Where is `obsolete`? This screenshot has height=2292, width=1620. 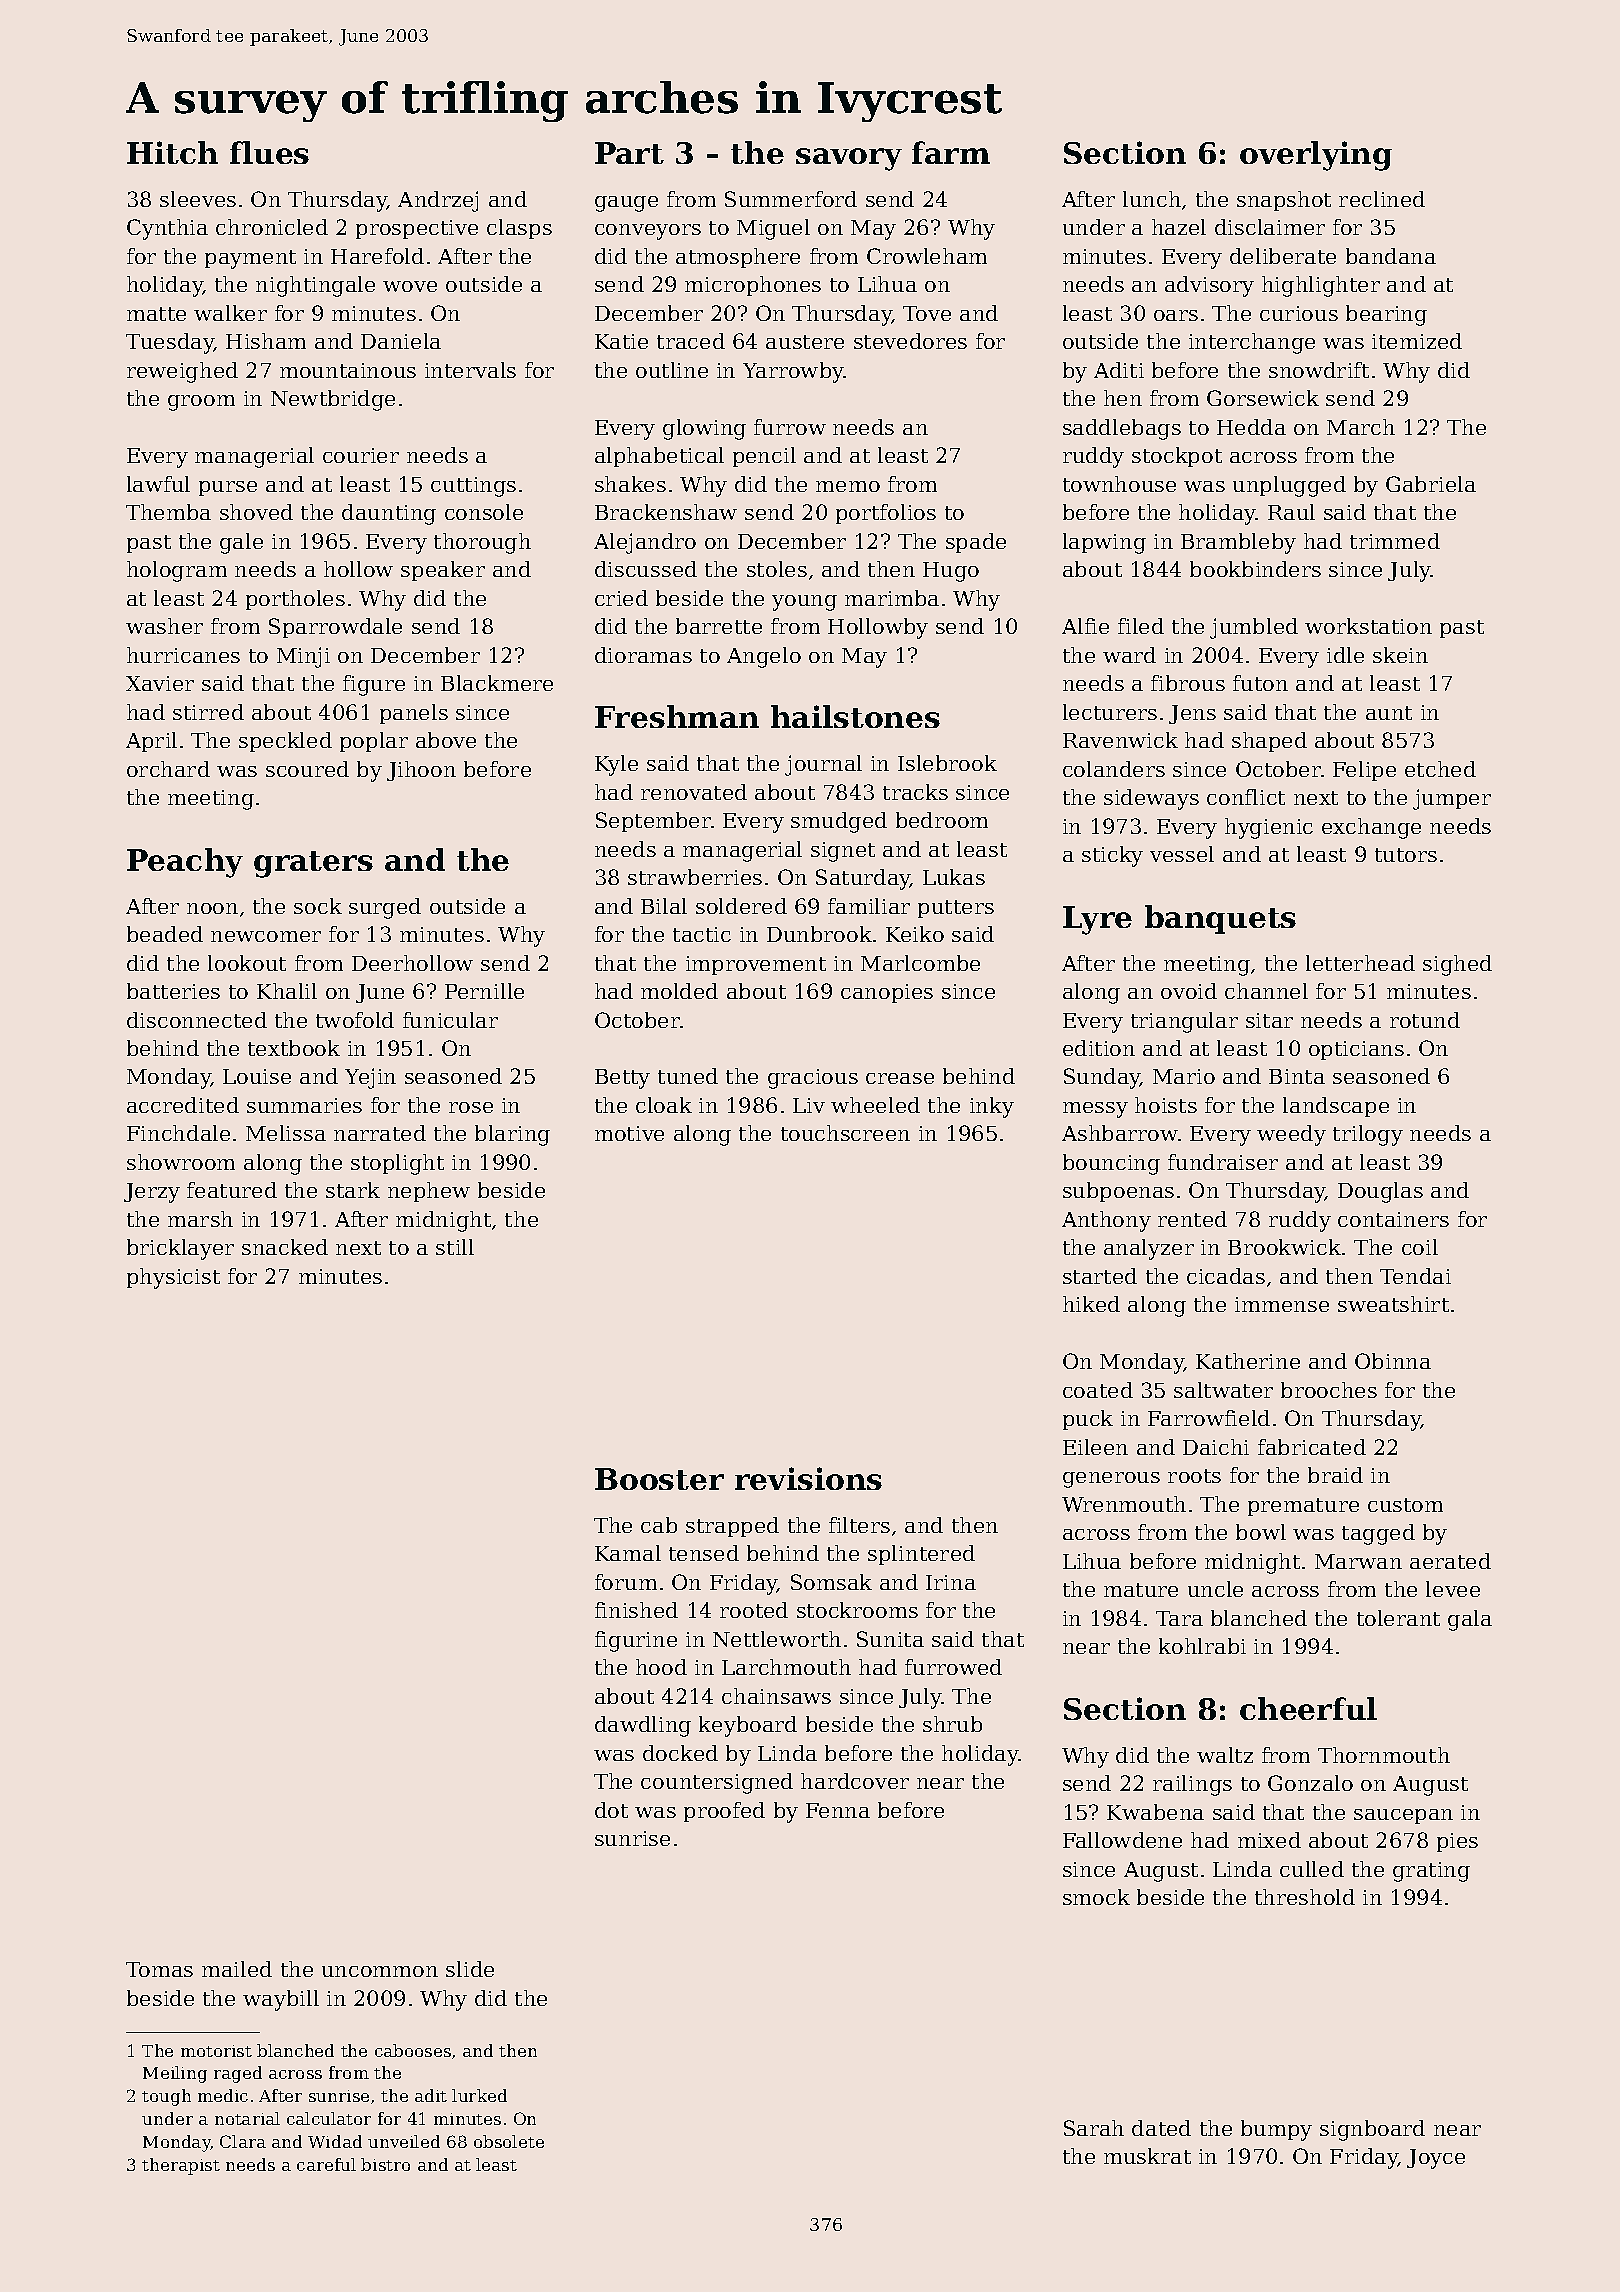 obsolete is located at coordinates (509, 2141).
